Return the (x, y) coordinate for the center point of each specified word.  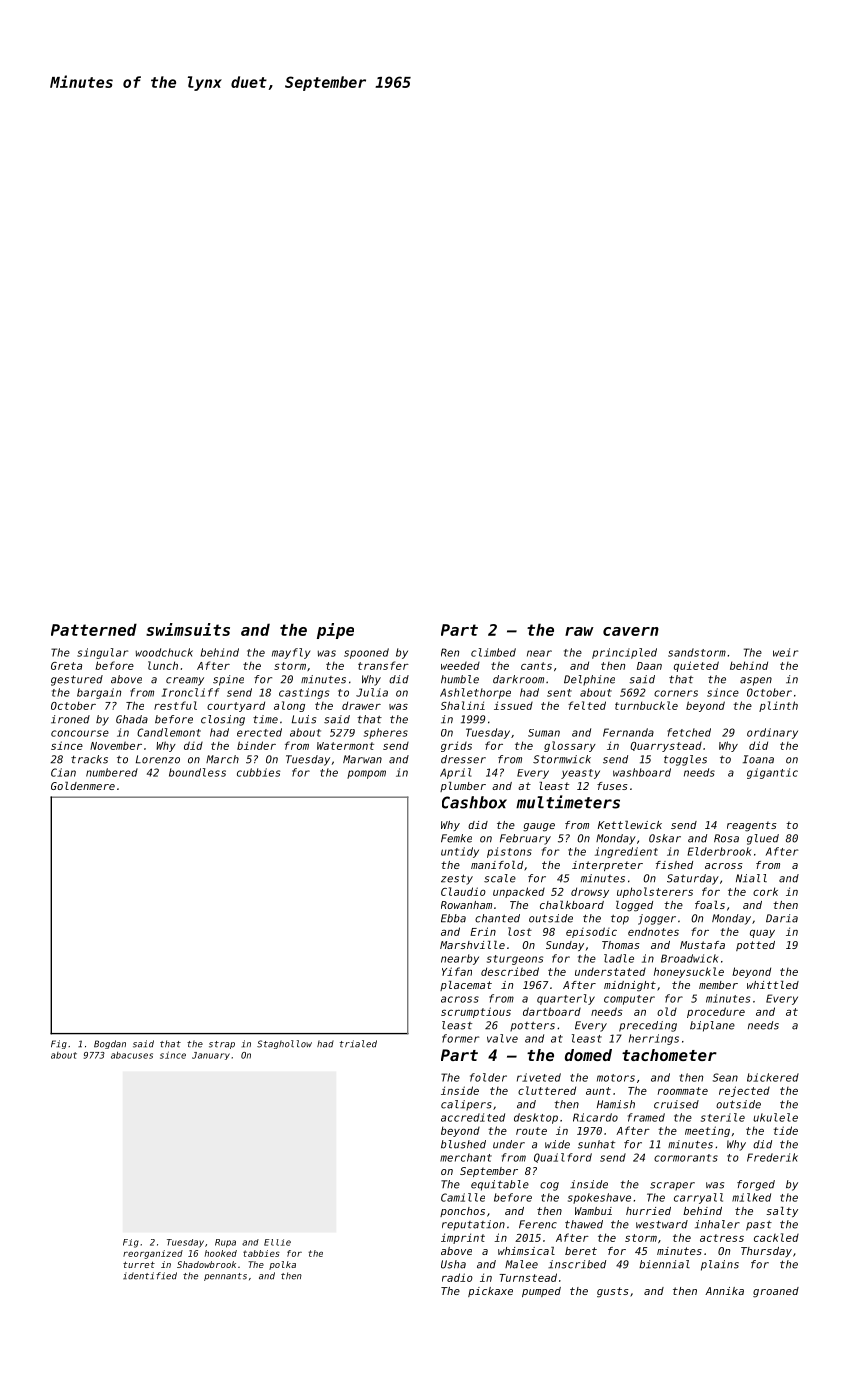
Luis (304, 719)
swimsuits (188, 629)
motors (616, 1078)
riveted (539, 1077)
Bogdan (110, 1044)
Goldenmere (83, 786)
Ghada (132, 719)
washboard (642, 772)
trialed (358, 1044)
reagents (752, 826)
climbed (493, 652)
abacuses (132, 1055)
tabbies (261, 1253)
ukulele (775, 1117)
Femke (456, 838)
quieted (696, 666)
